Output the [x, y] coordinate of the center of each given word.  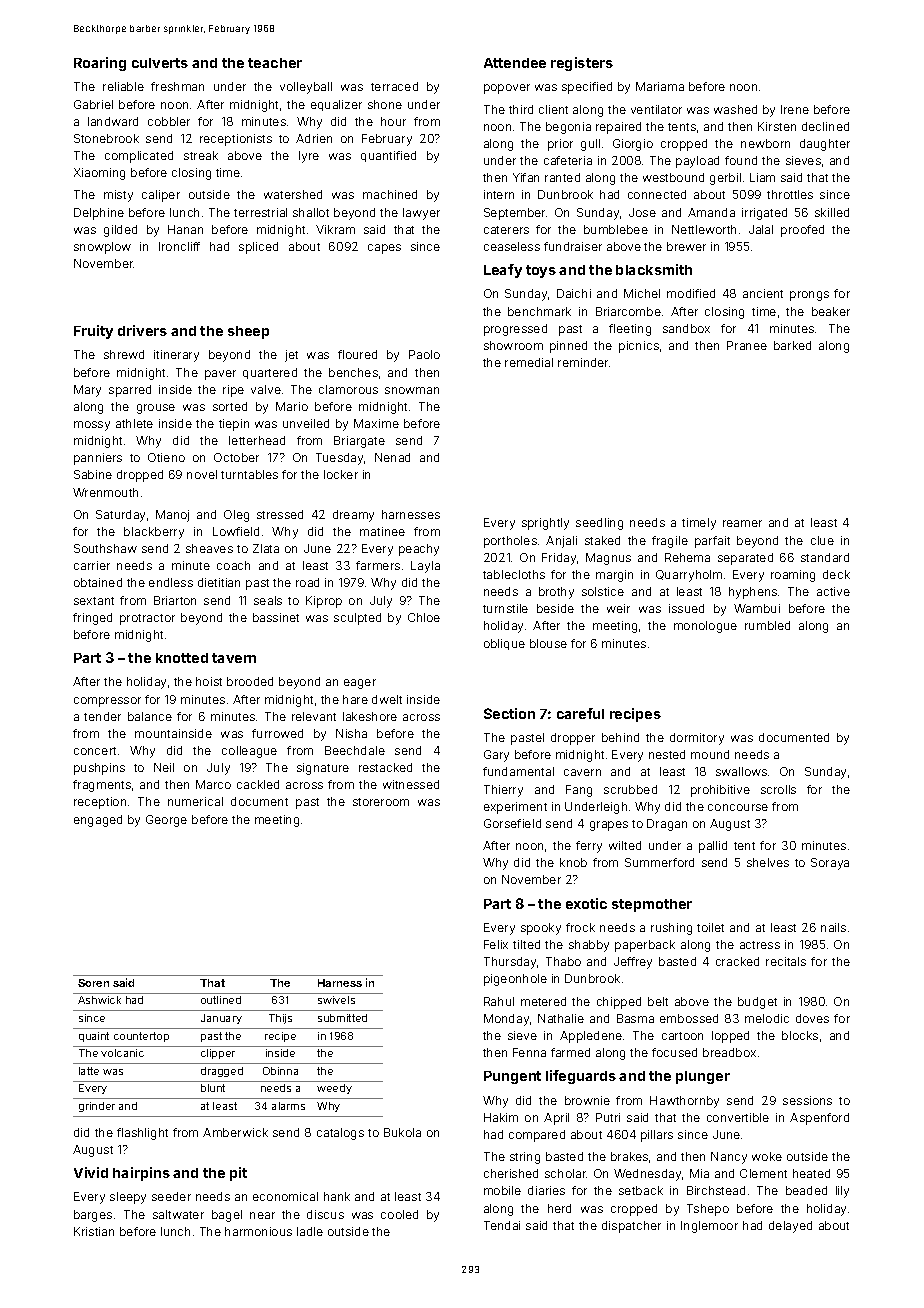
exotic [586, 903]
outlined [221, 1000]
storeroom [381, 802]
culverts [160, 63]
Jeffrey [633, 963]
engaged [98, 821]
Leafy [503, 271]
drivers [142, 330]
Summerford [659, 862]
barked [792, 345]
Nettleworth [704, 229]
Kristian [94, 1231]
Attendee [515, 63]
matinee [382, 531]
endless [171, 582]
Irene [795, 109]
